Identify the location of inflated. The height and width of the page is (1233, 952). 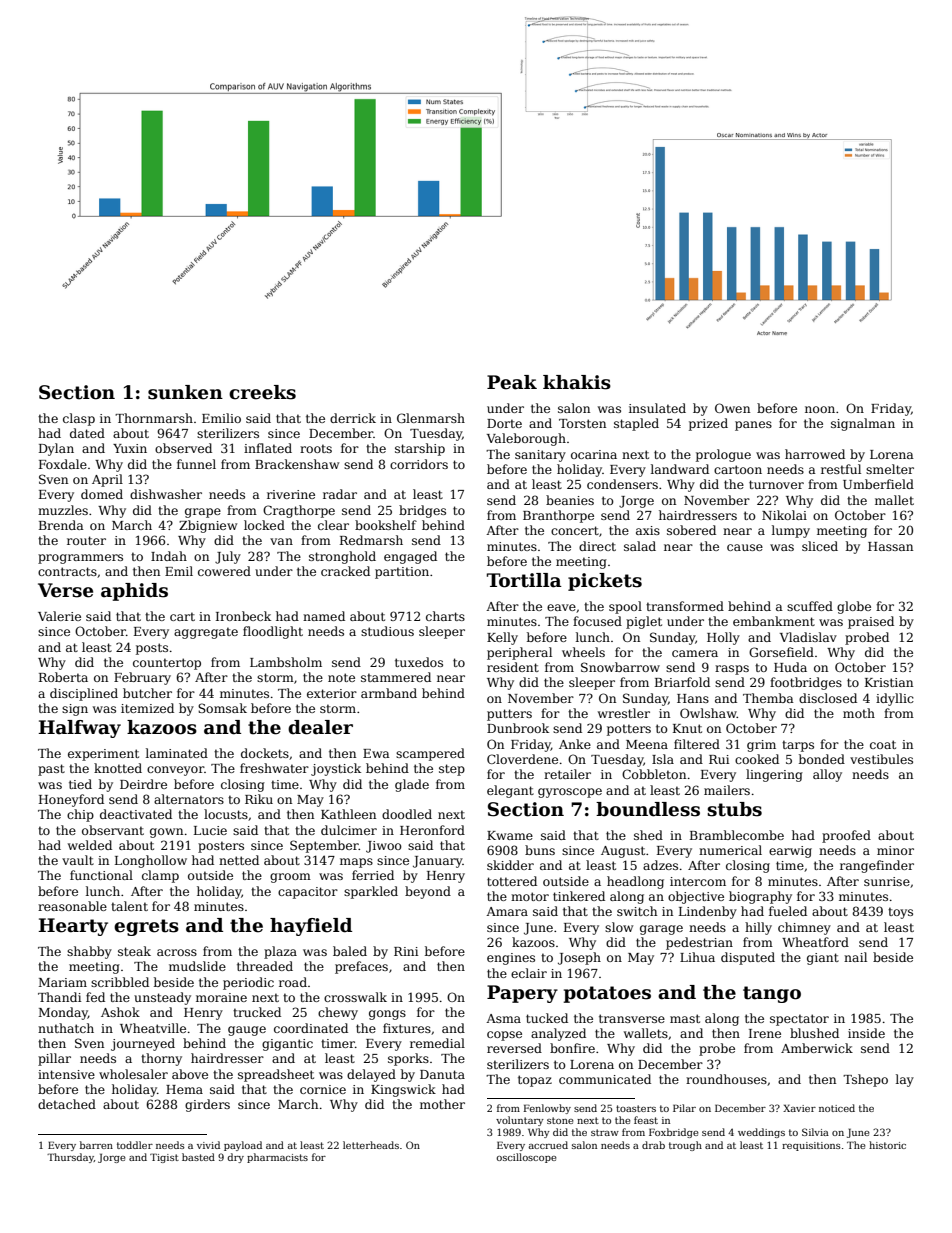
(268, 448).
